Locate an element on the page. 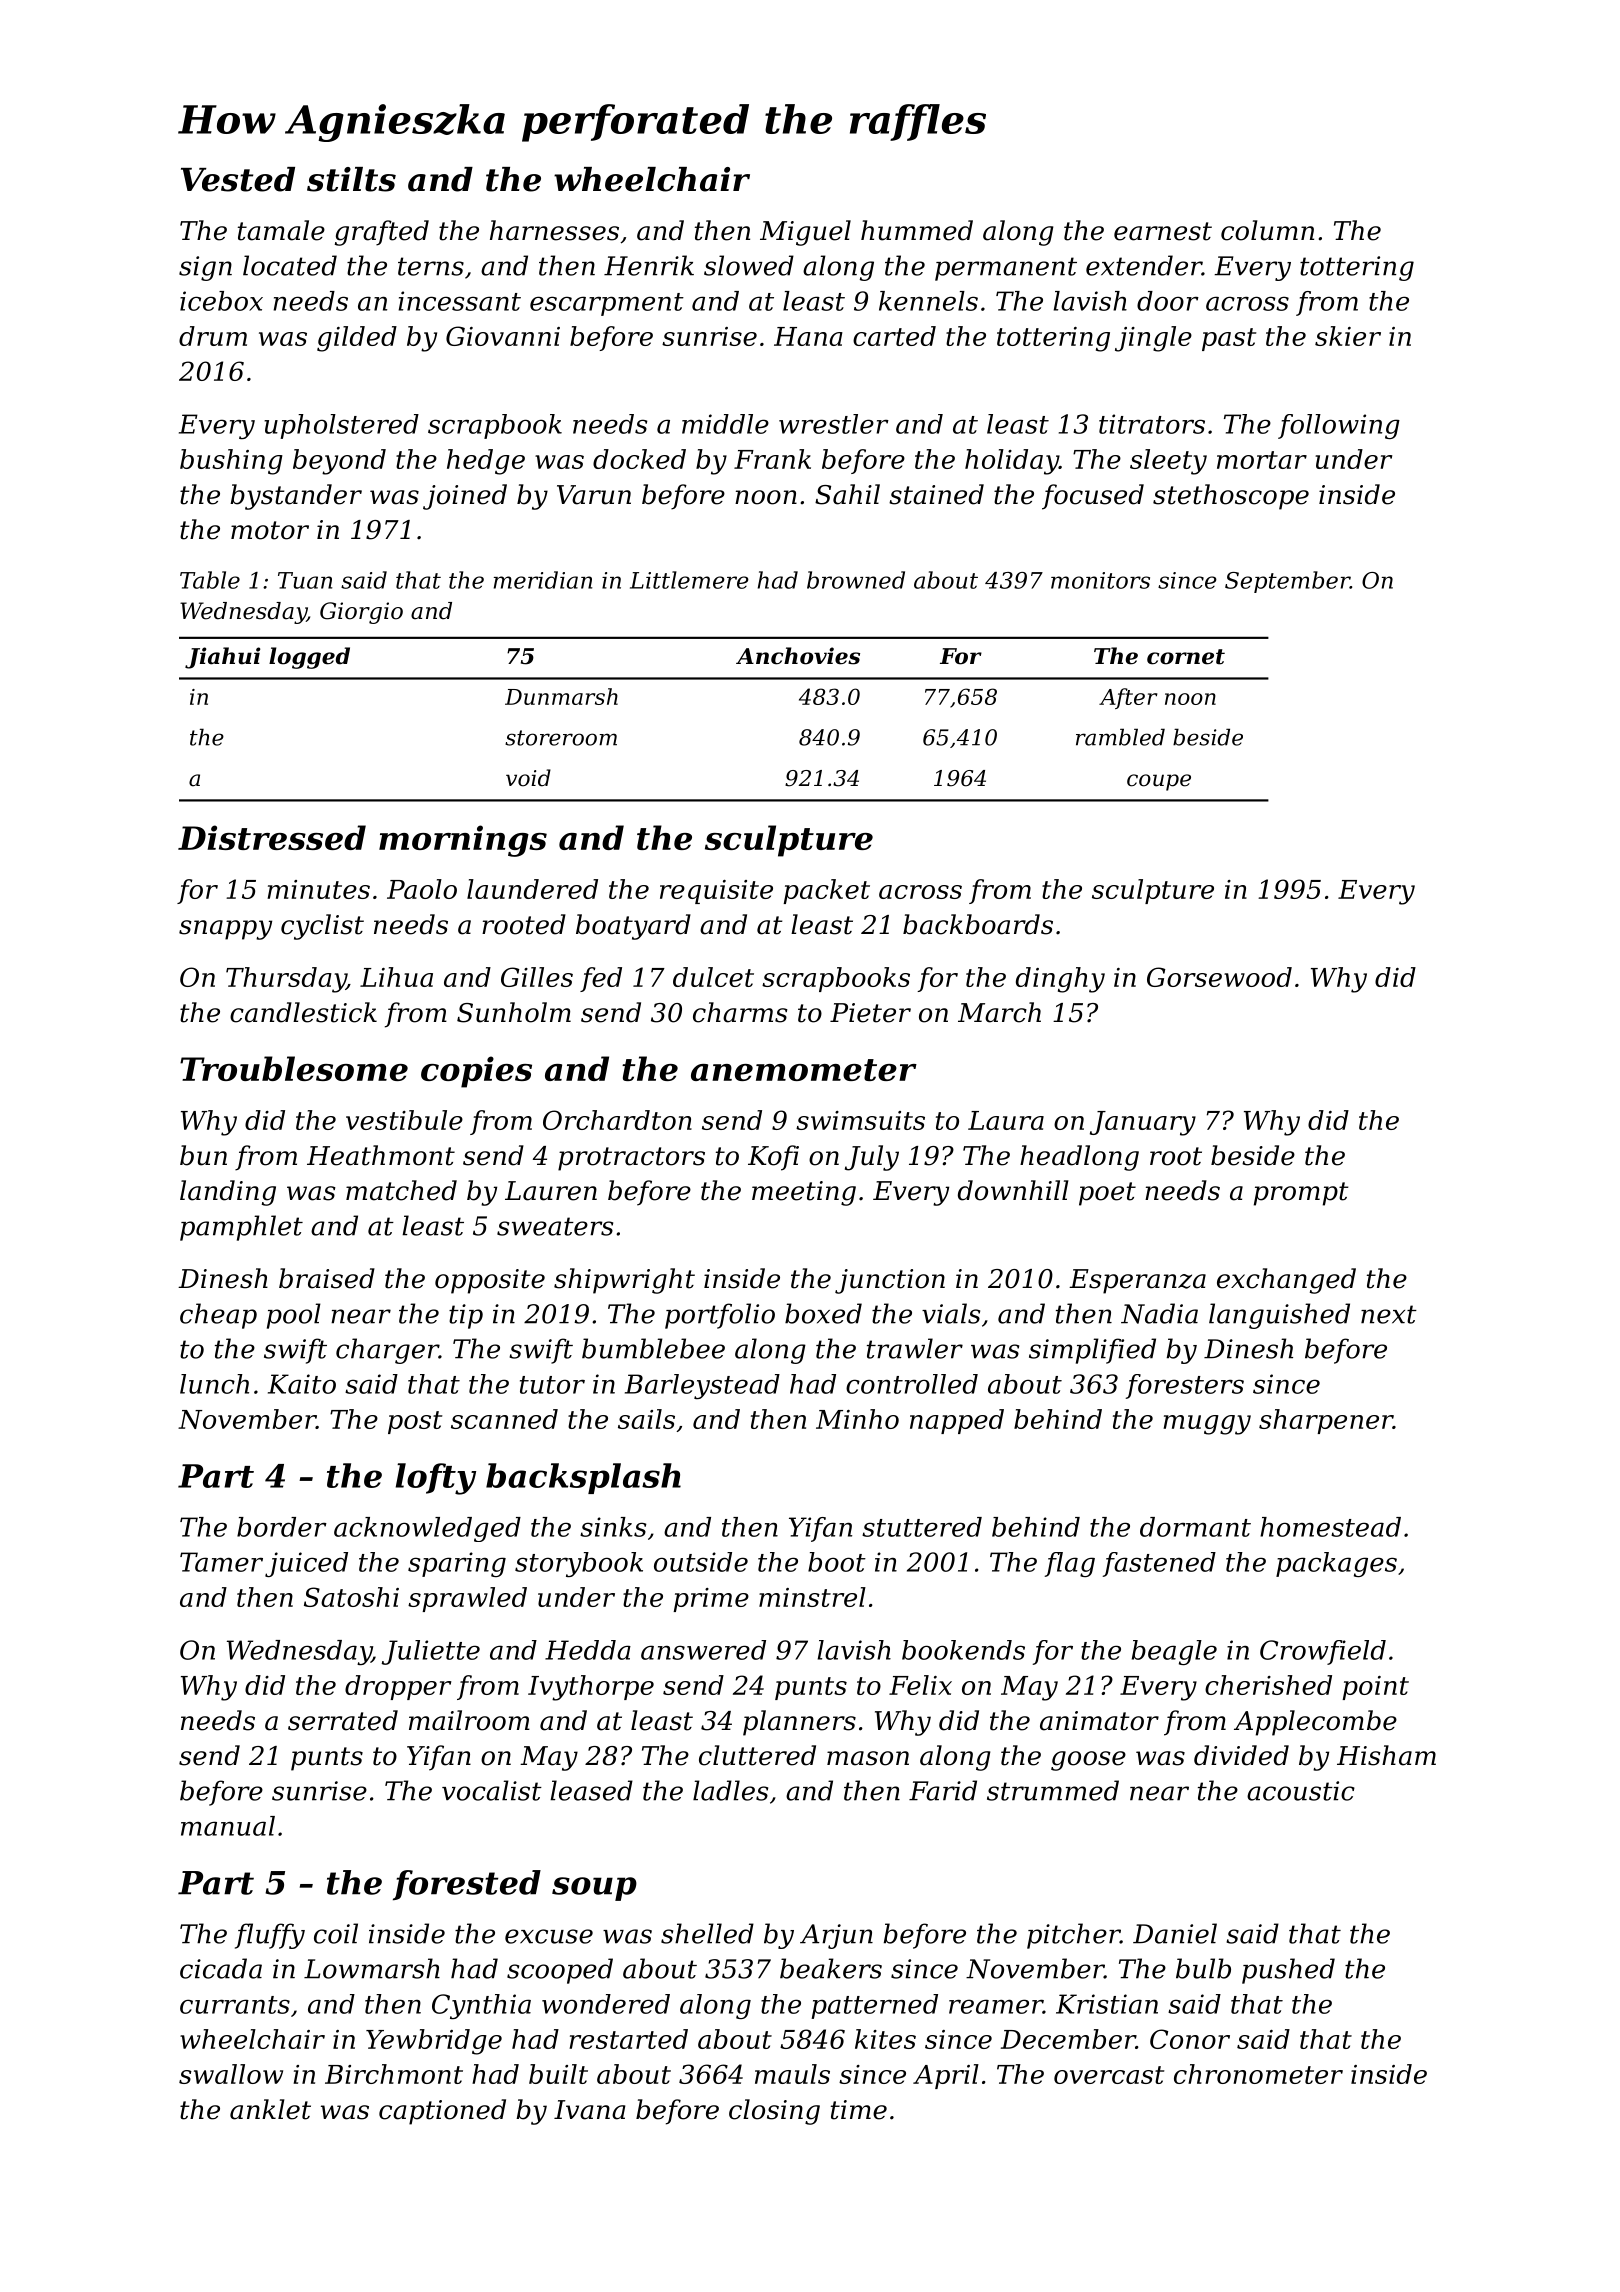 This image has height=2292, width=1620. anklet is located at coordinates (270, 2109).
